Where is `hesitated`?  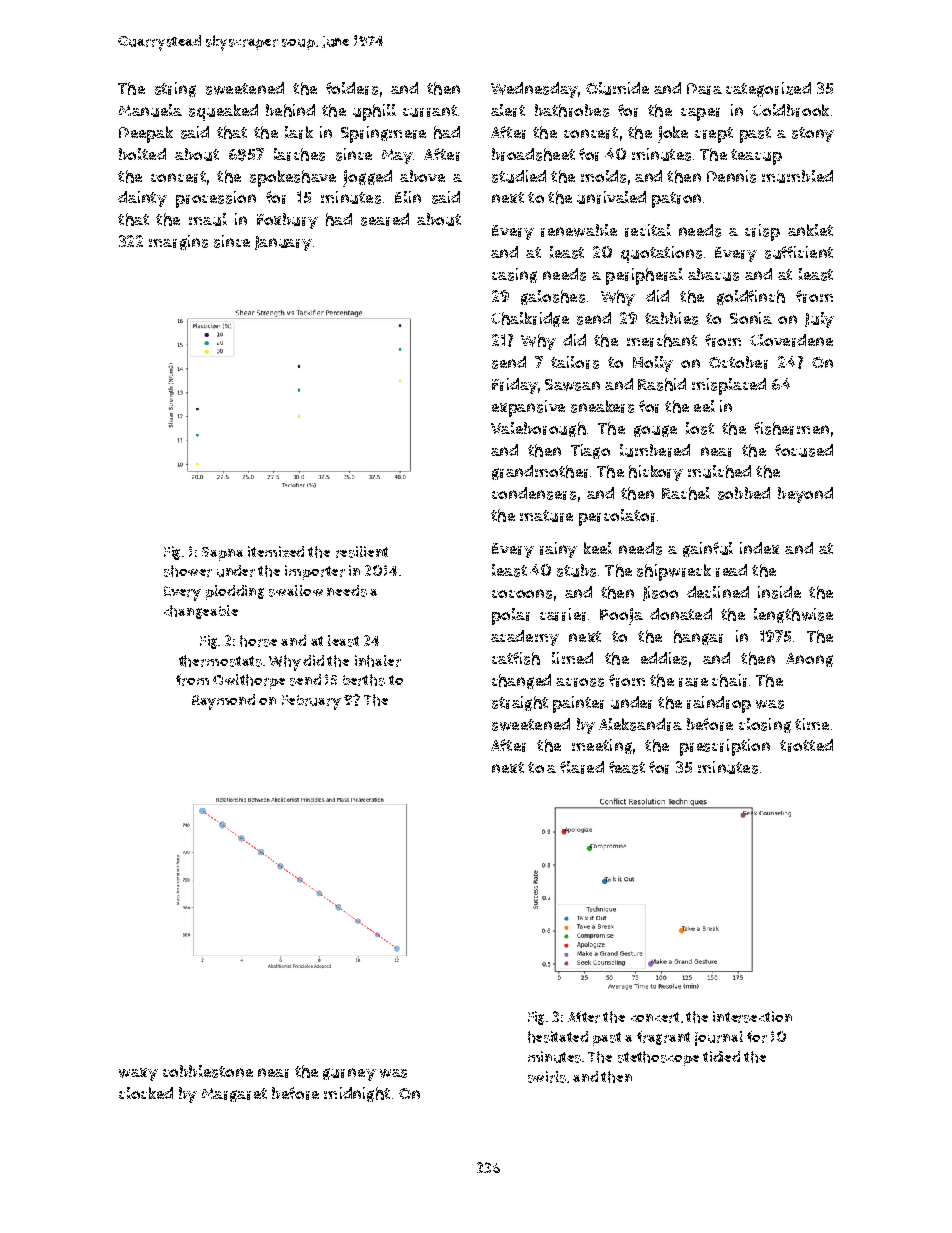 hesitated is located at coordinates (558, 1037).
